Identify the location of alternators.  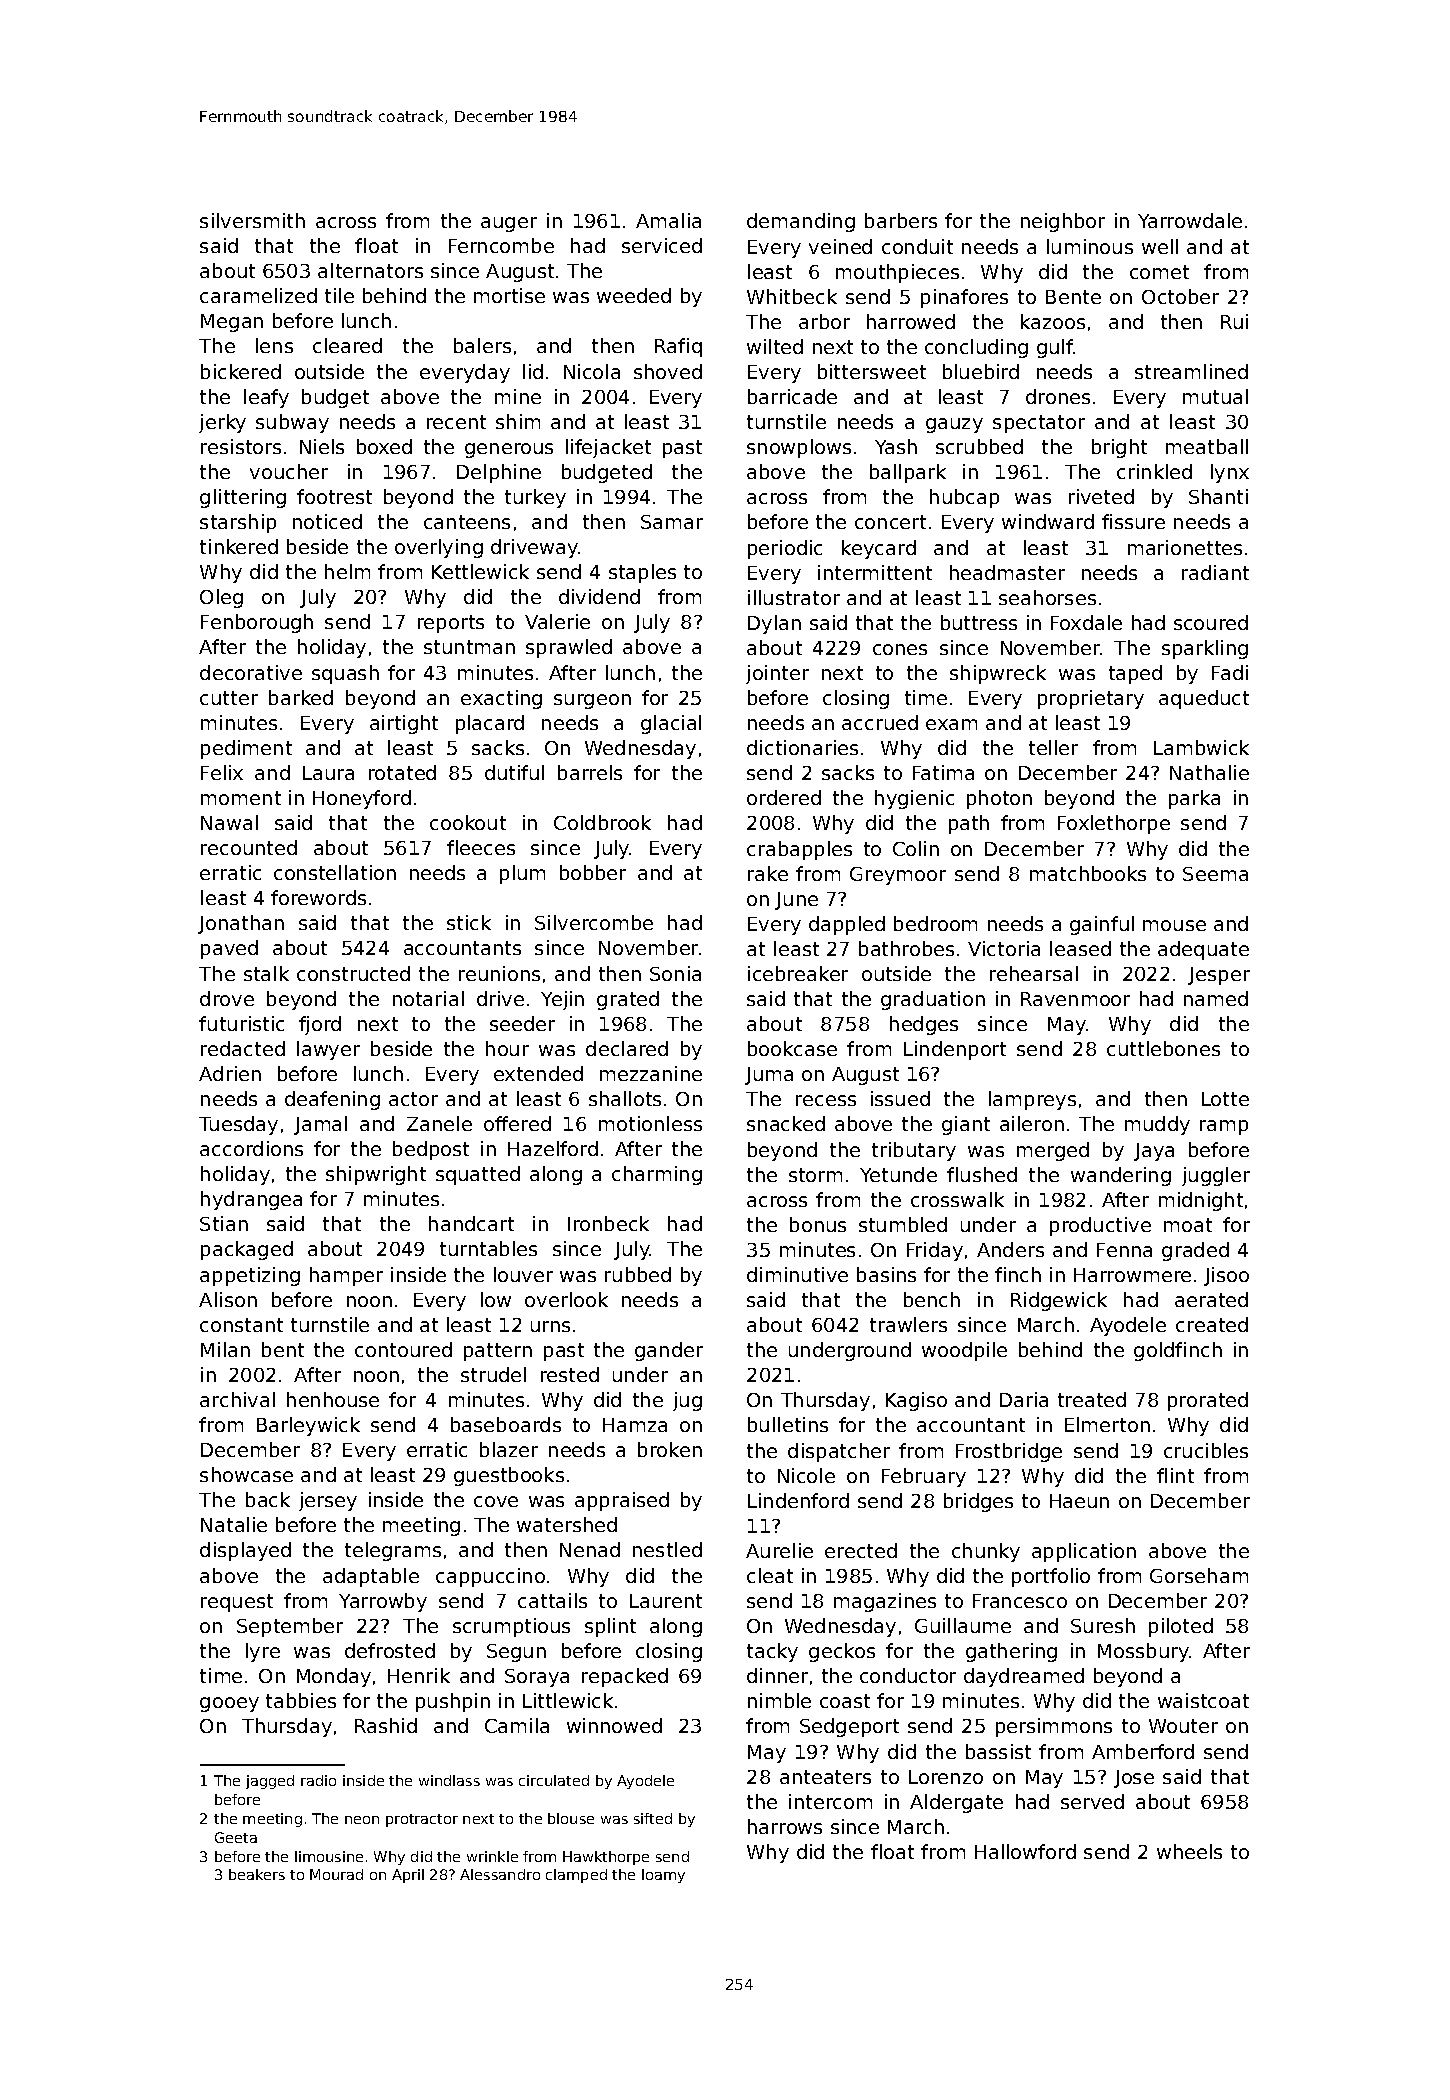
(370, 270).
